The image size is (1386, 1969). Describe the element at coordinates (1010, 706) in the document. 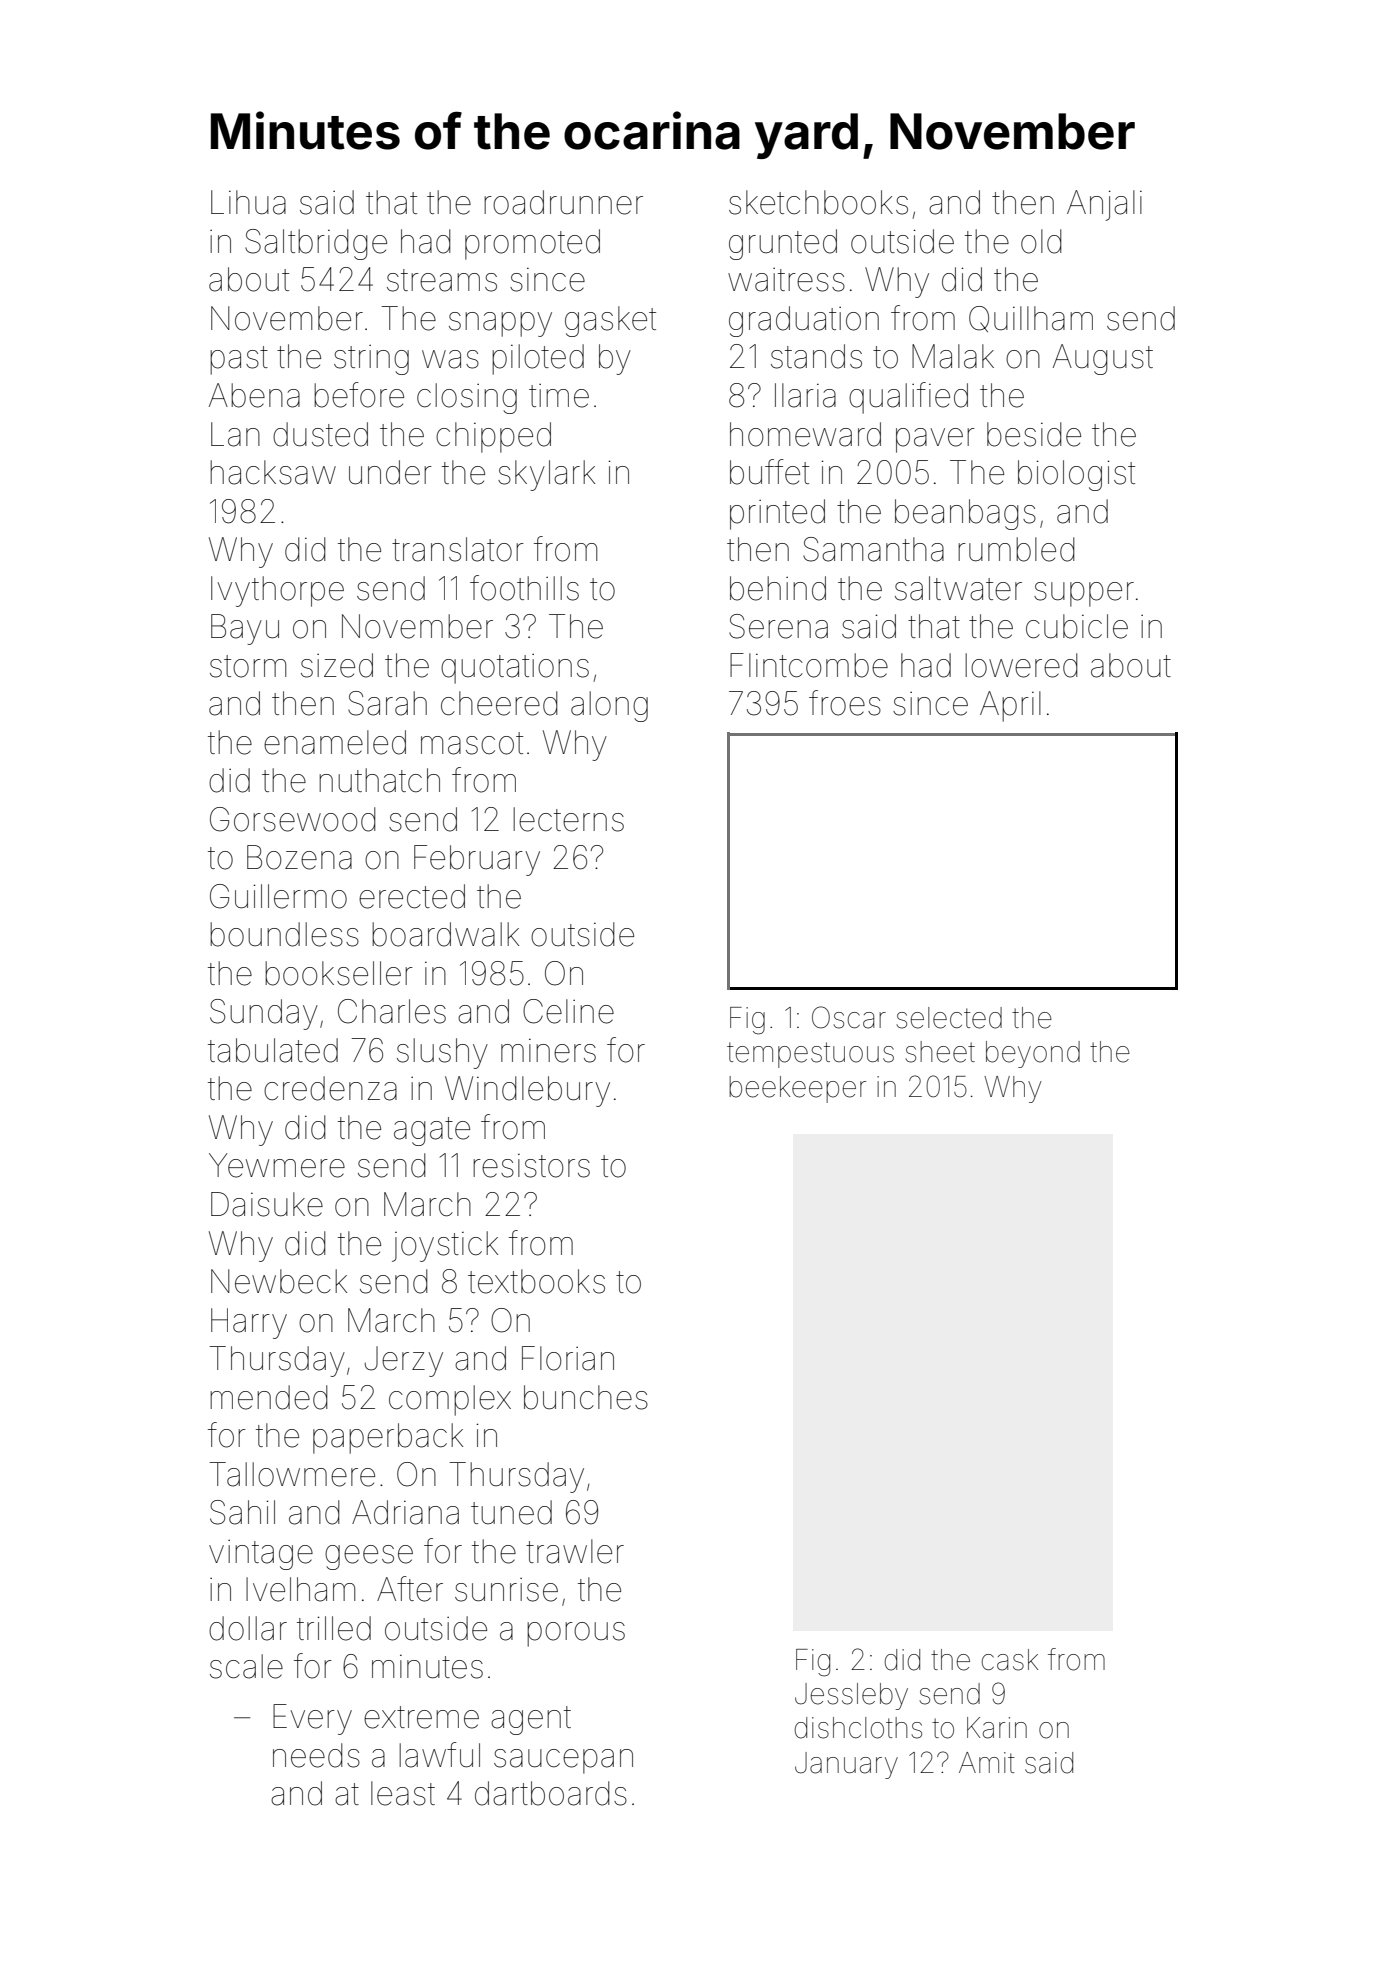

I see `April` at that location.
